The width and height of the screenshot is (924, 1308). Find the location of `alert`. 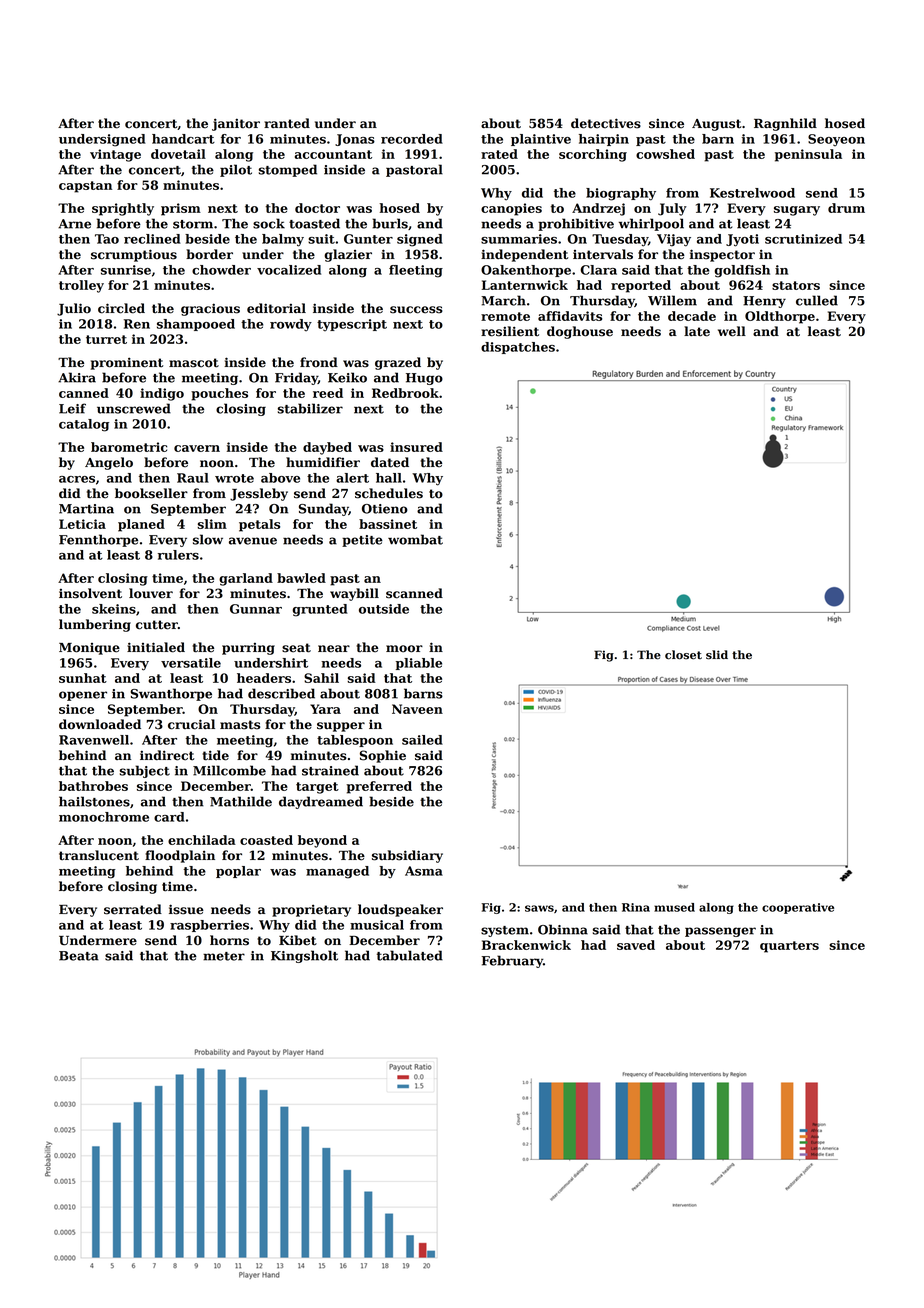

alert is located at coordinates (352, 478).
